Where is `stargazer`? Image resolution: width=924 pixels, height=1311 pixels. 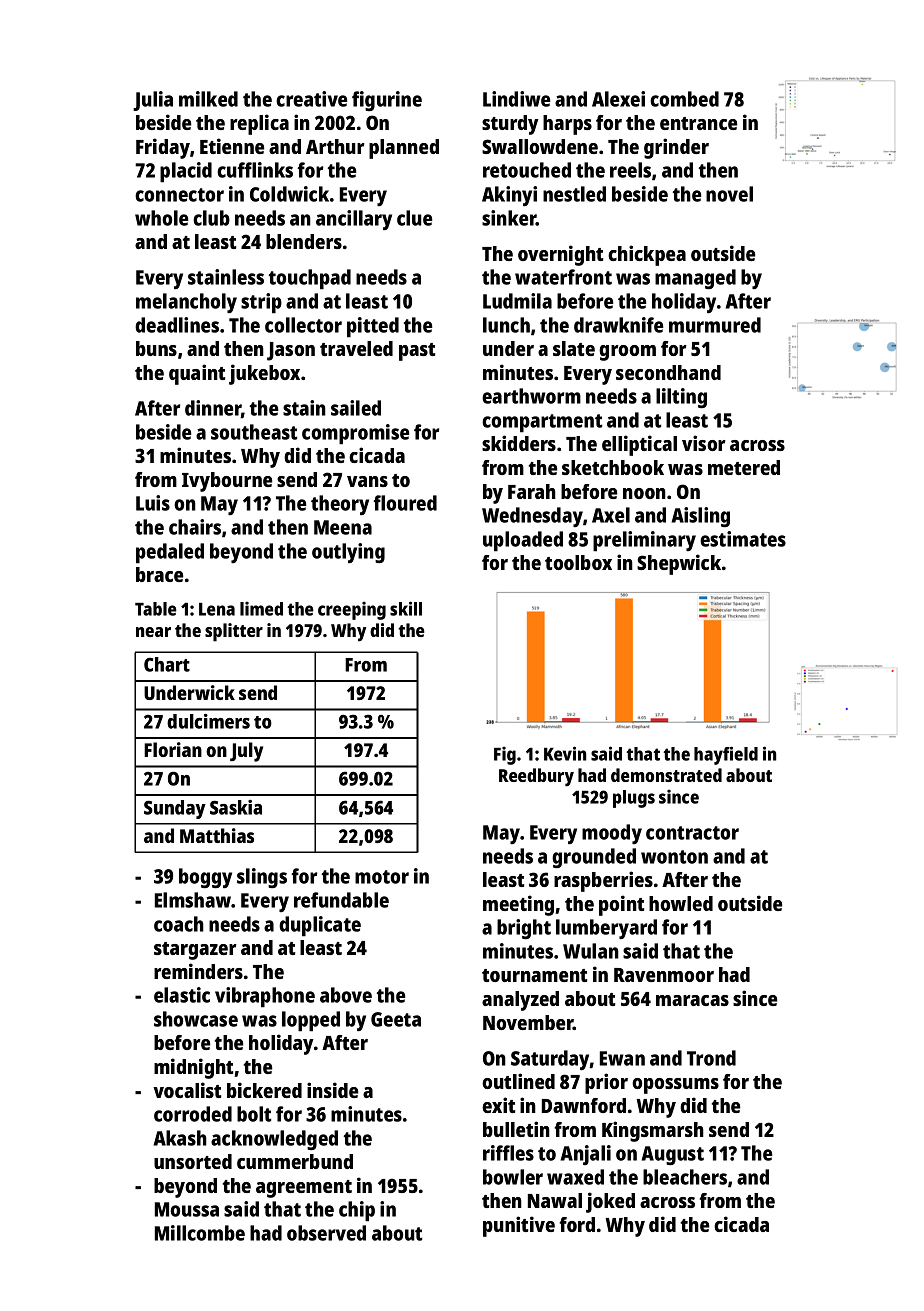
stargazer is located at coordinates (195, 951).
